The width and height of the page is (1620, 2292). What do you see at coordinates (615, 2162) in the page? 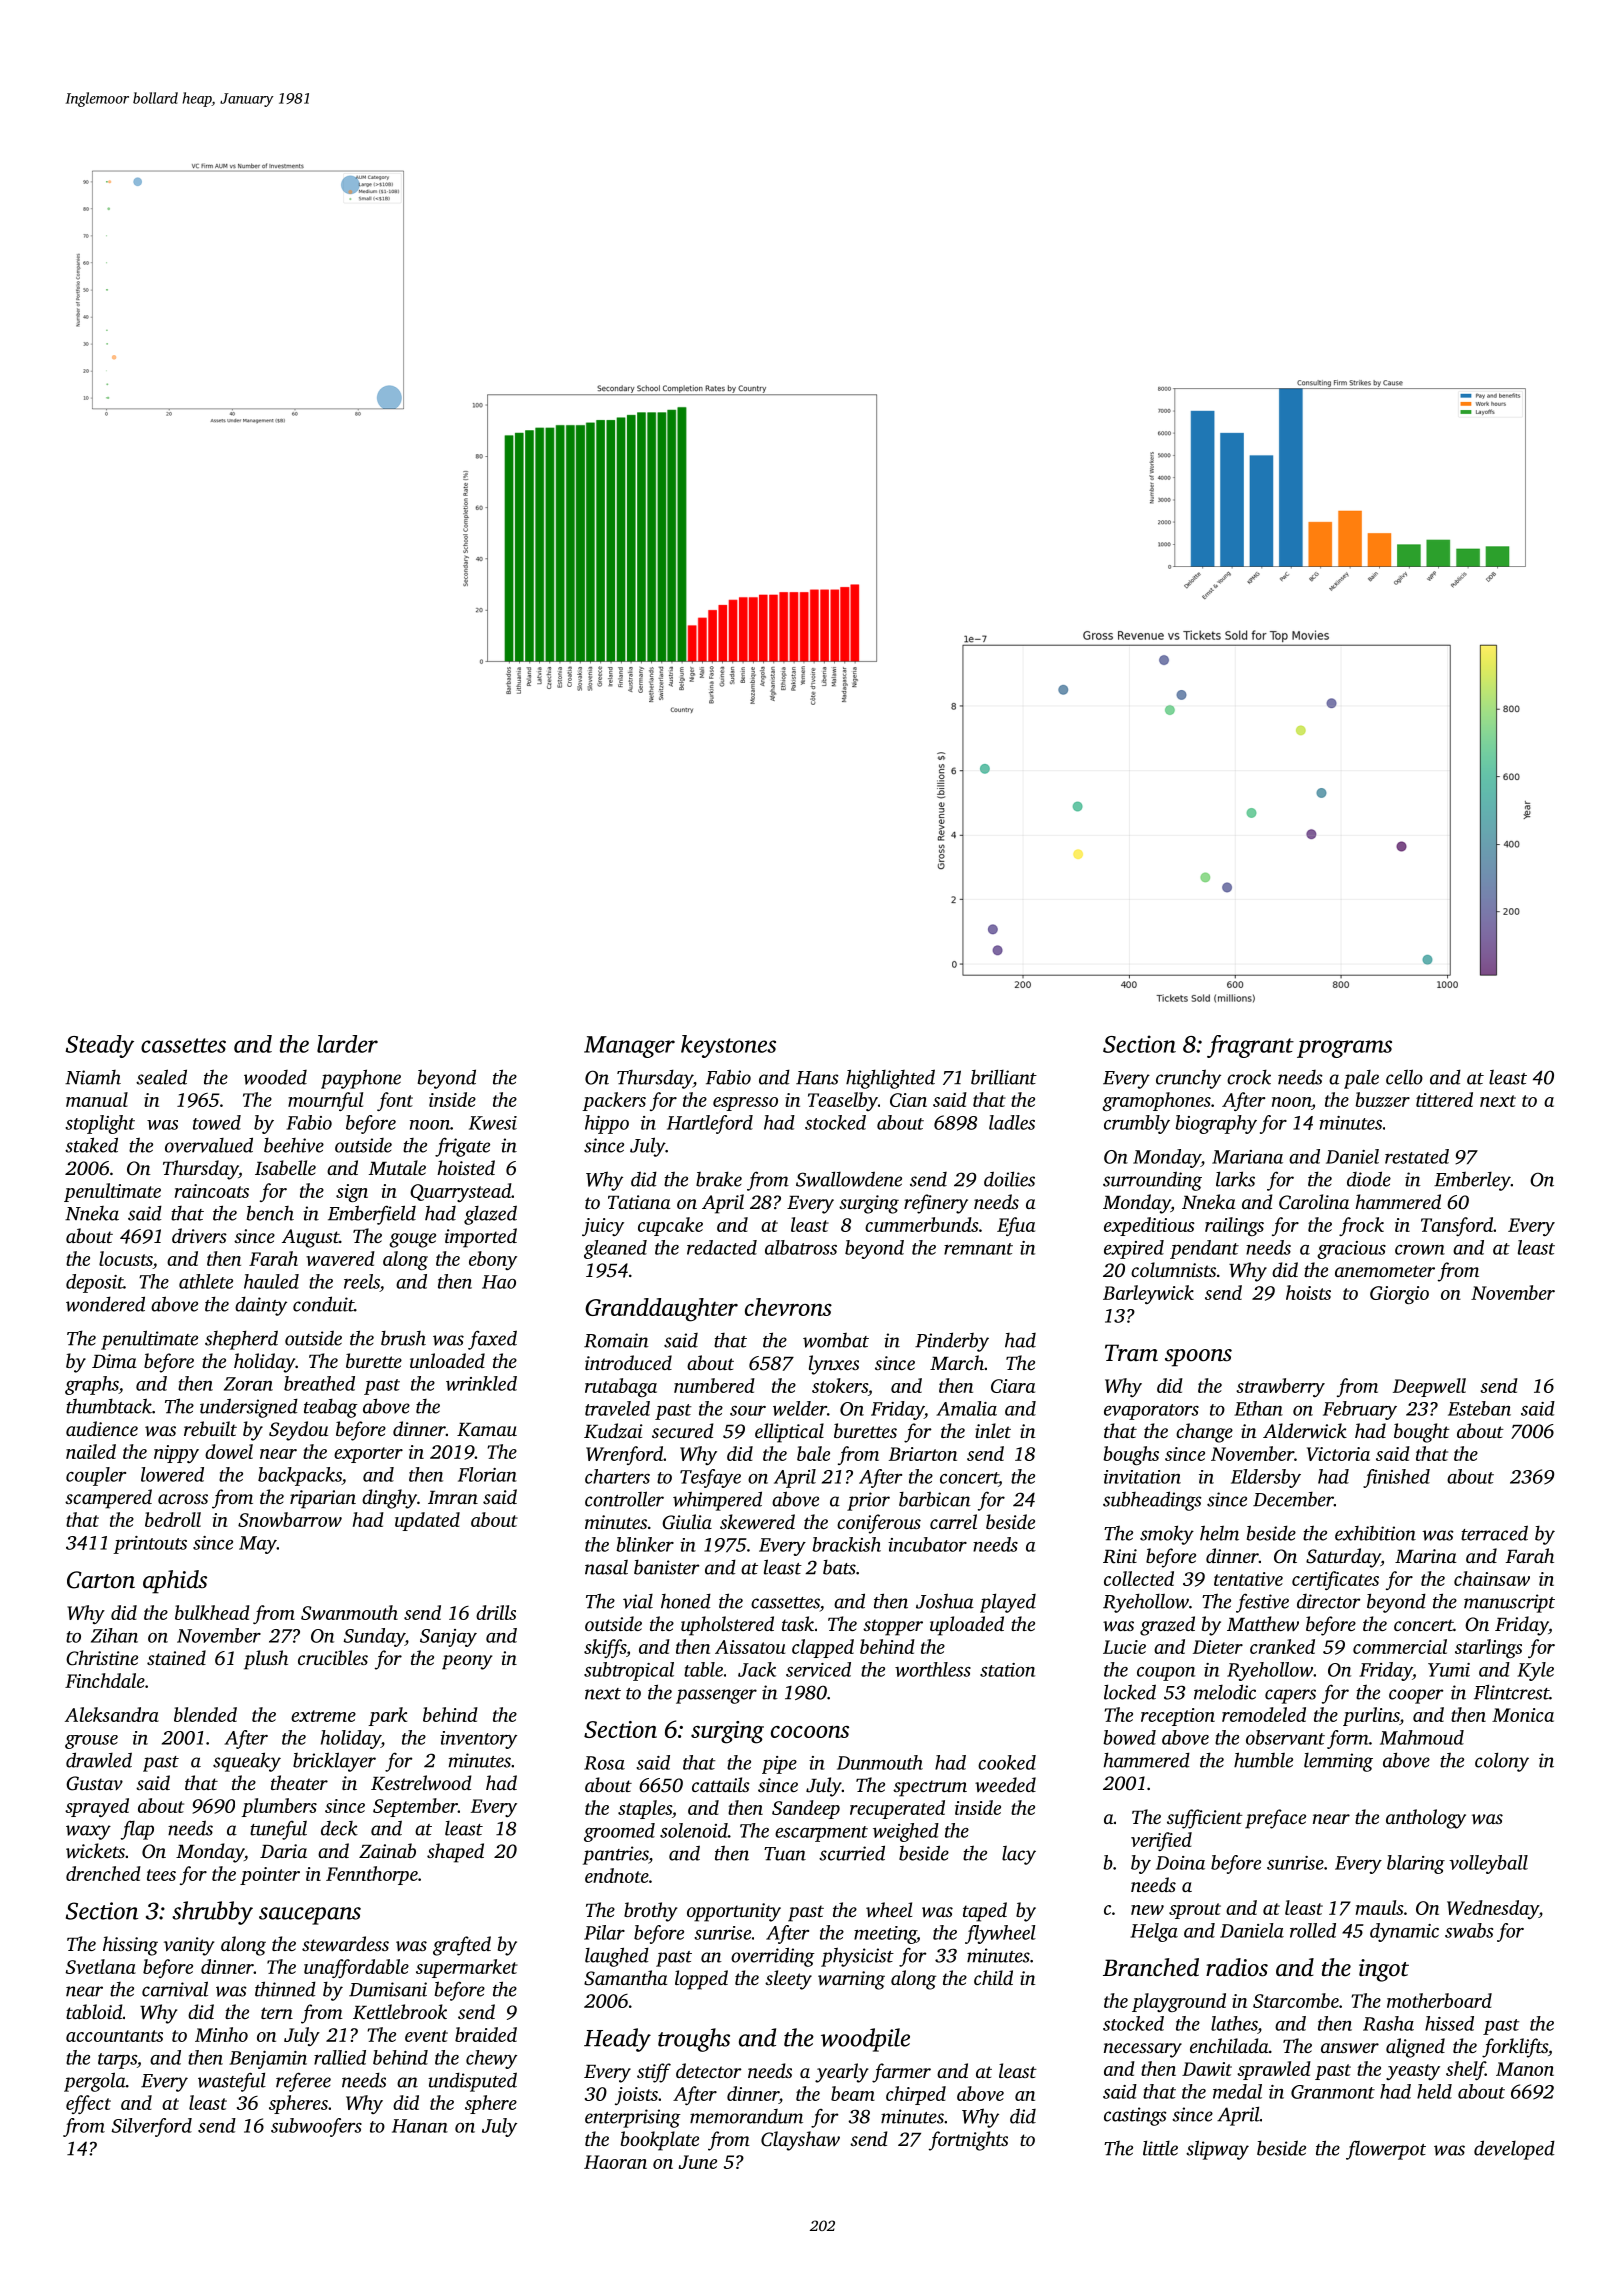
I see `Haoran` at bounding box center [615, 2162].
